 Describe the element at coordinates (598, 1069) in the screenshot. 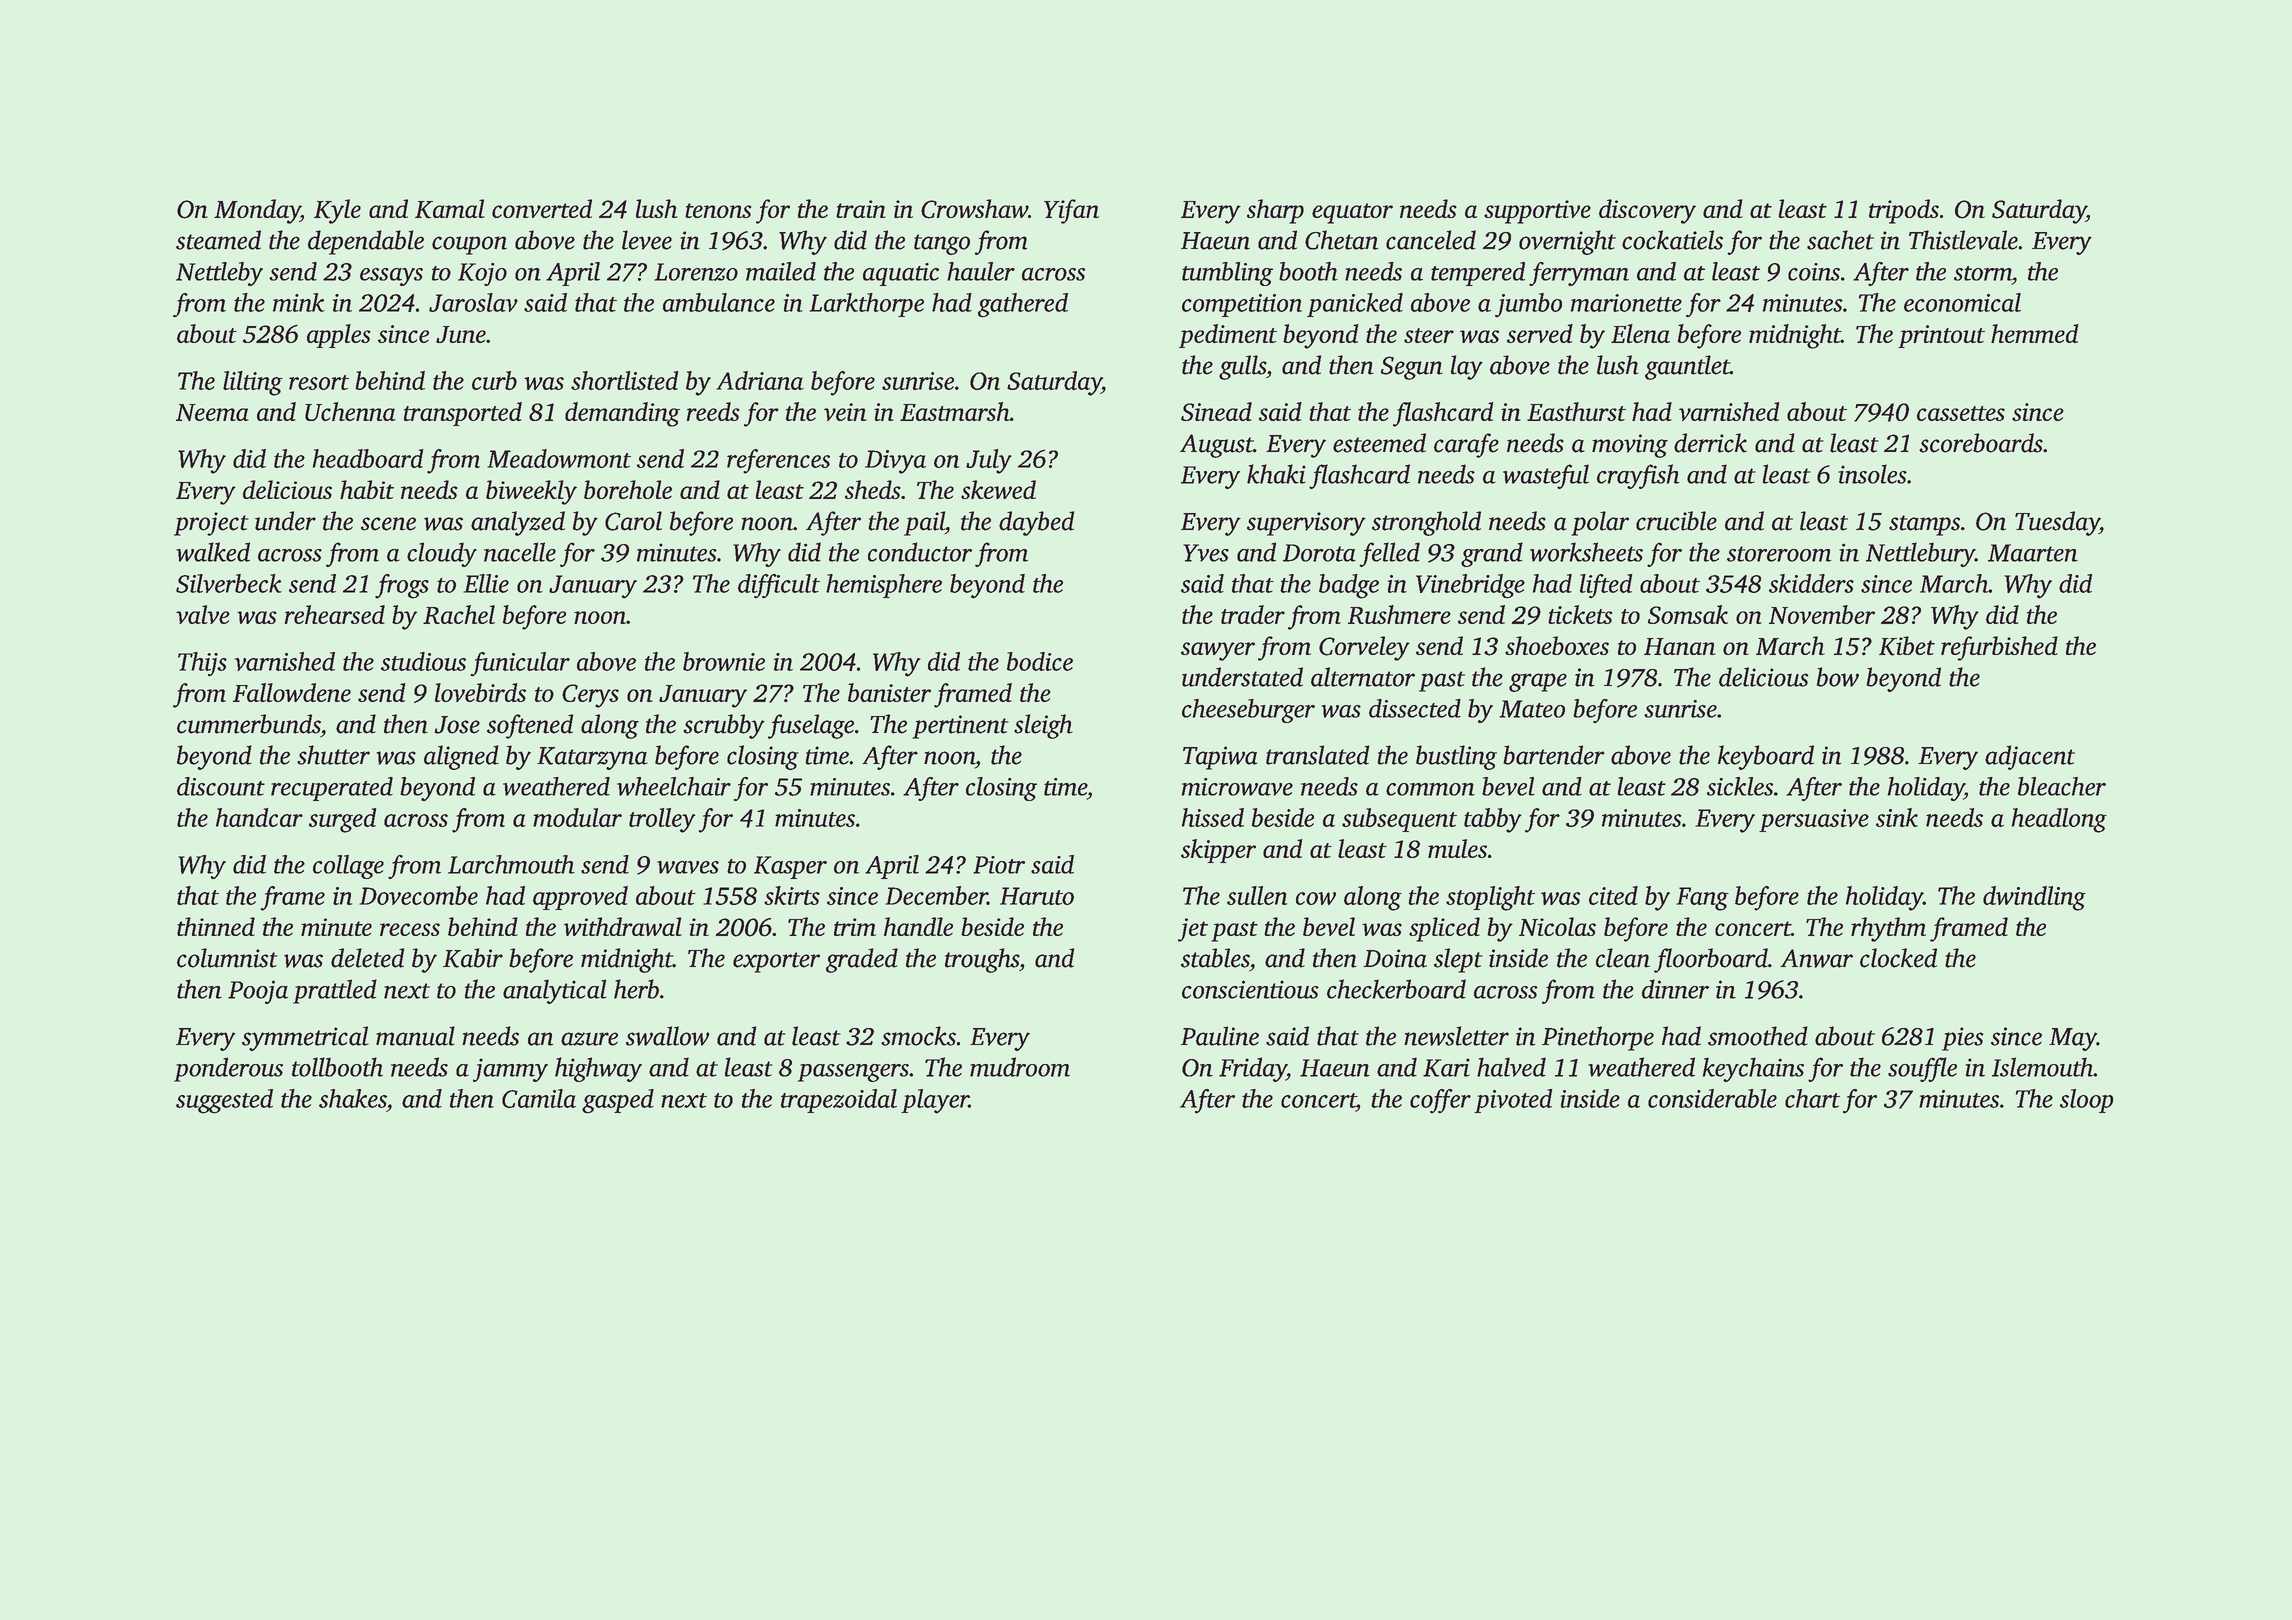

I see `highway` at that location.
